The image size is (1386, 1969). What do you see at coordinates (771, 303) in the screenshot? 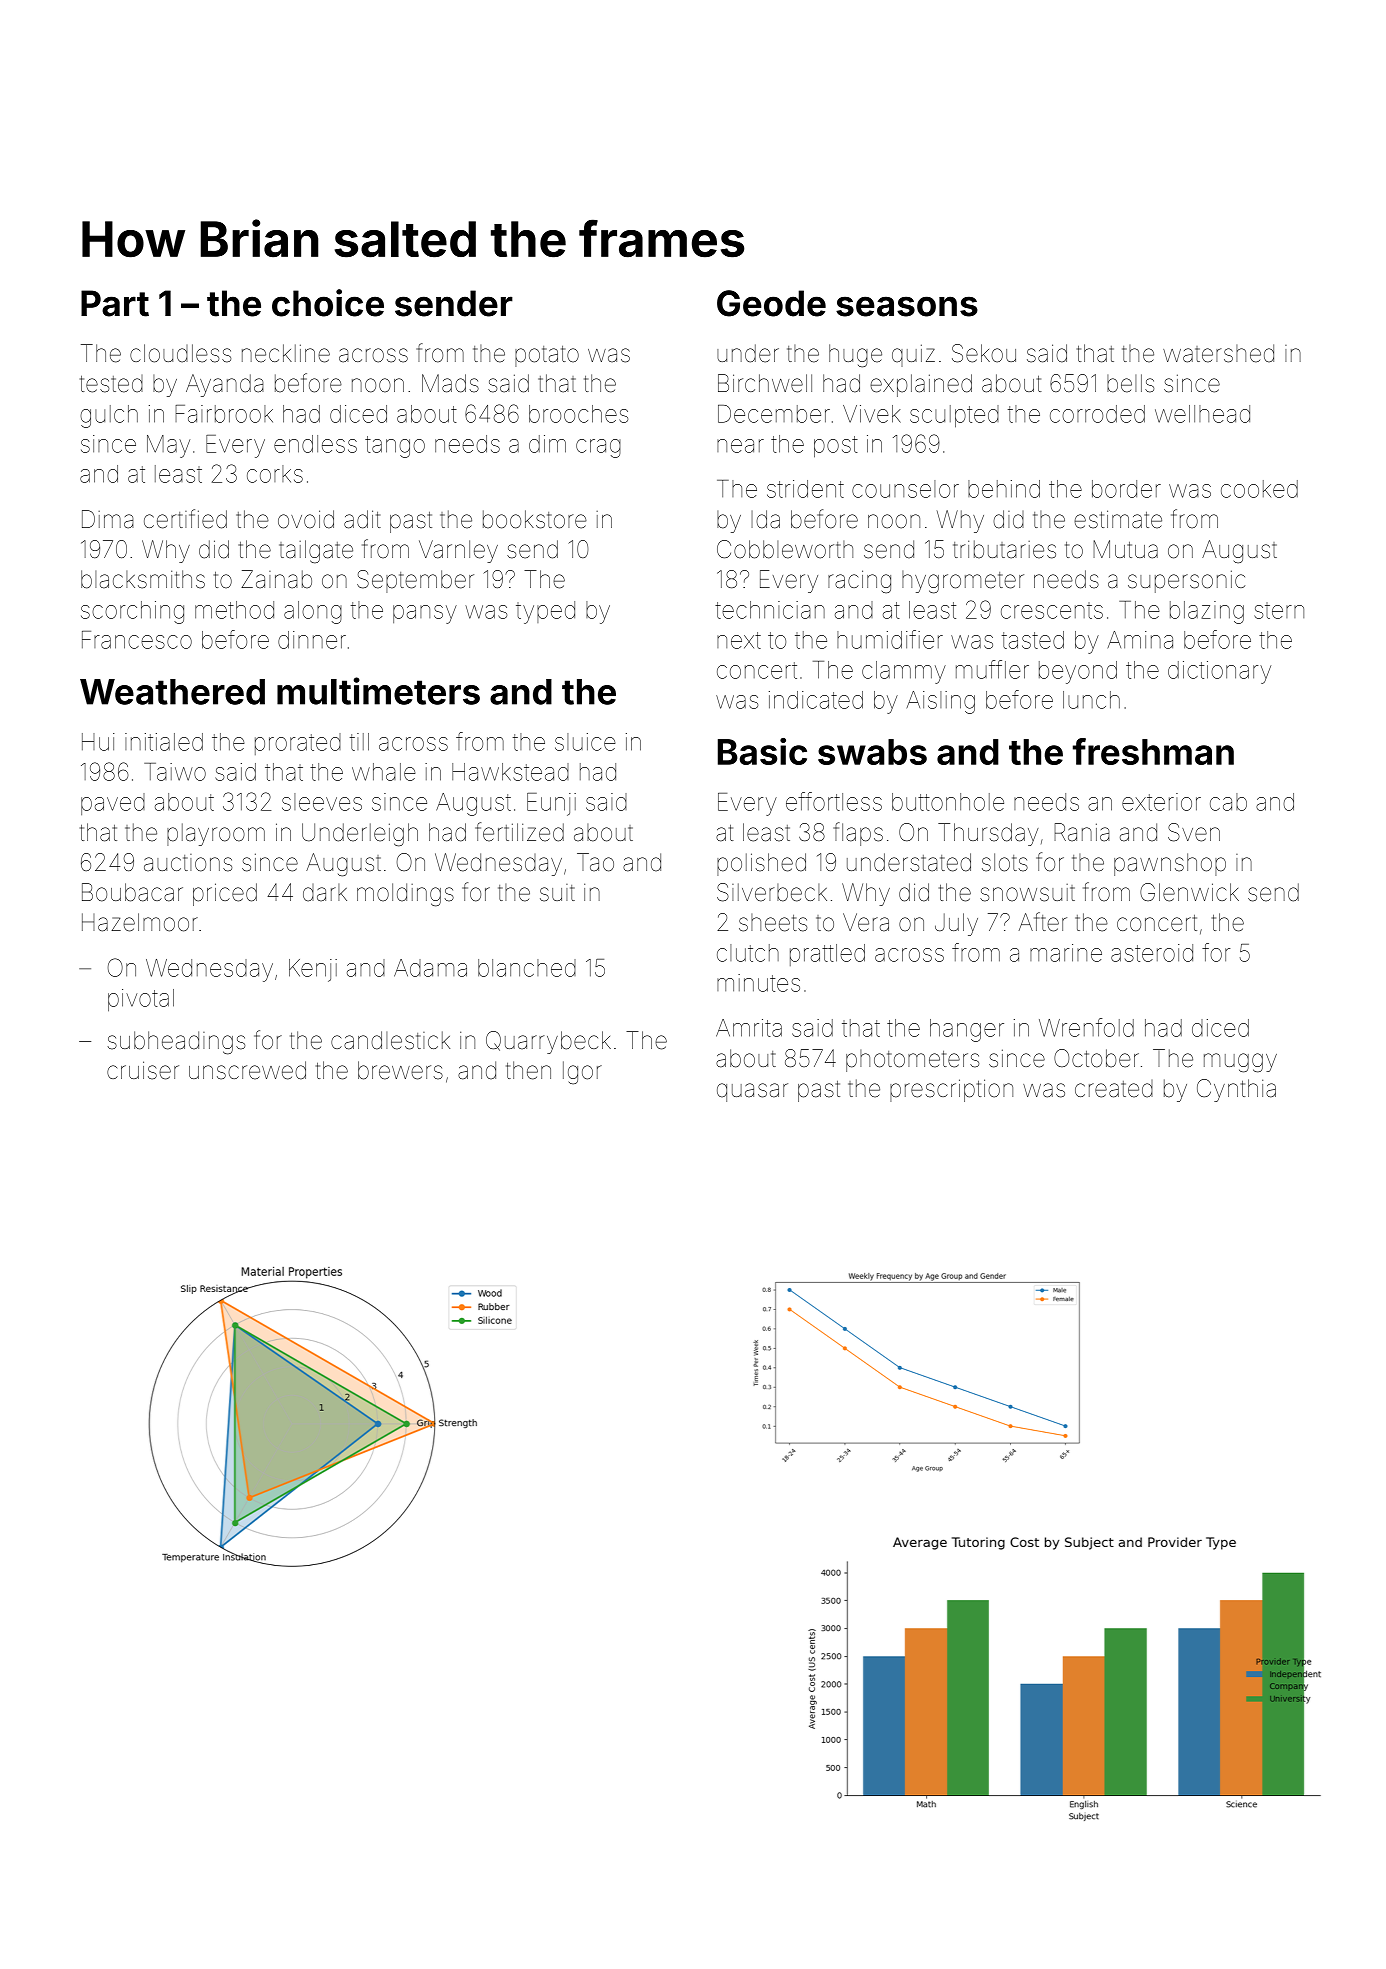
I see `Geode` at bounding box center [771, 303].
